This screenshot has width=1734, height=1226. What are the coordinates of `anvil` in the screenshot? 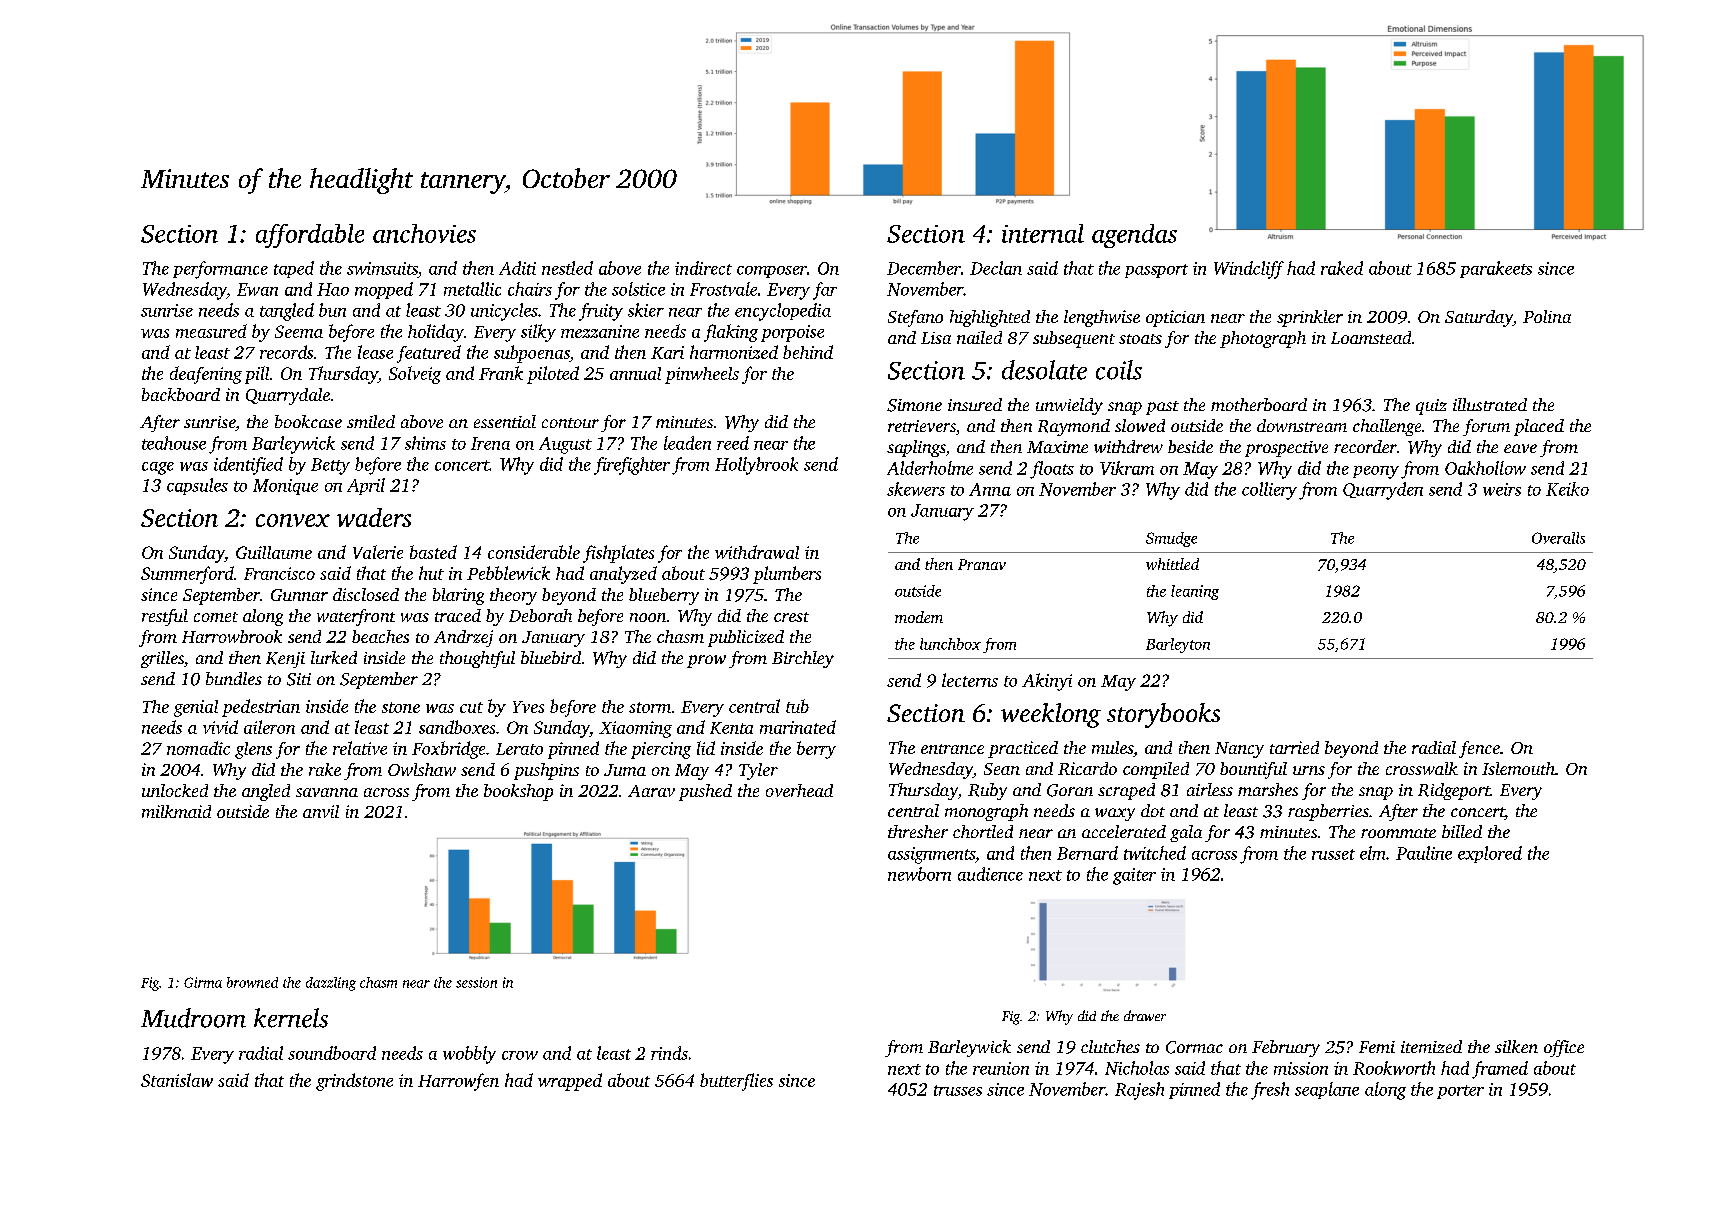 It's located at (321, 811).
